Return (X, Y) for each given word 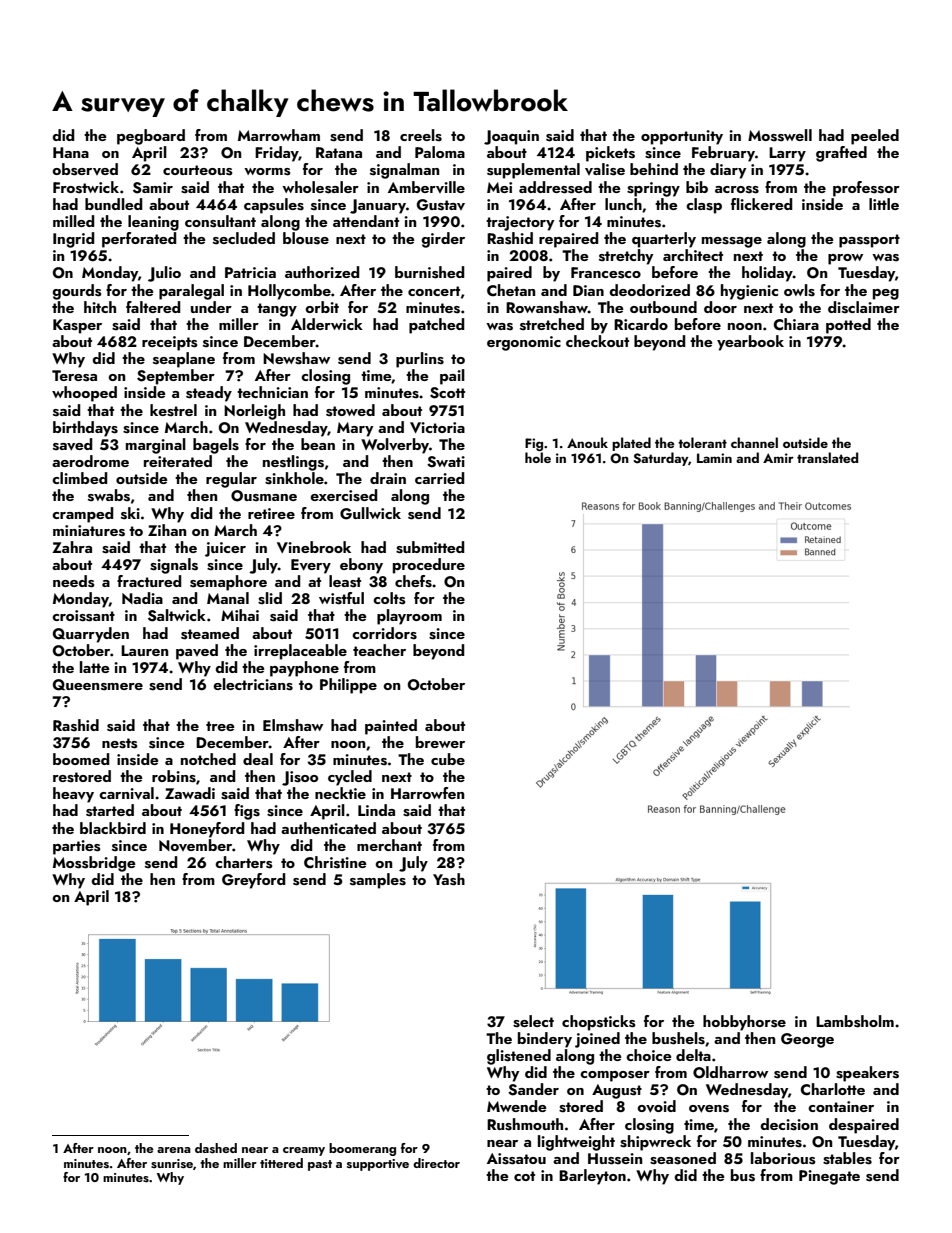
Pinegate (829, 1177)
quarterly (664, 240)
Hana (71, 152)
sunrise (172, 1163)
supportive (378, 1165)
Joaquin (511, 137)
